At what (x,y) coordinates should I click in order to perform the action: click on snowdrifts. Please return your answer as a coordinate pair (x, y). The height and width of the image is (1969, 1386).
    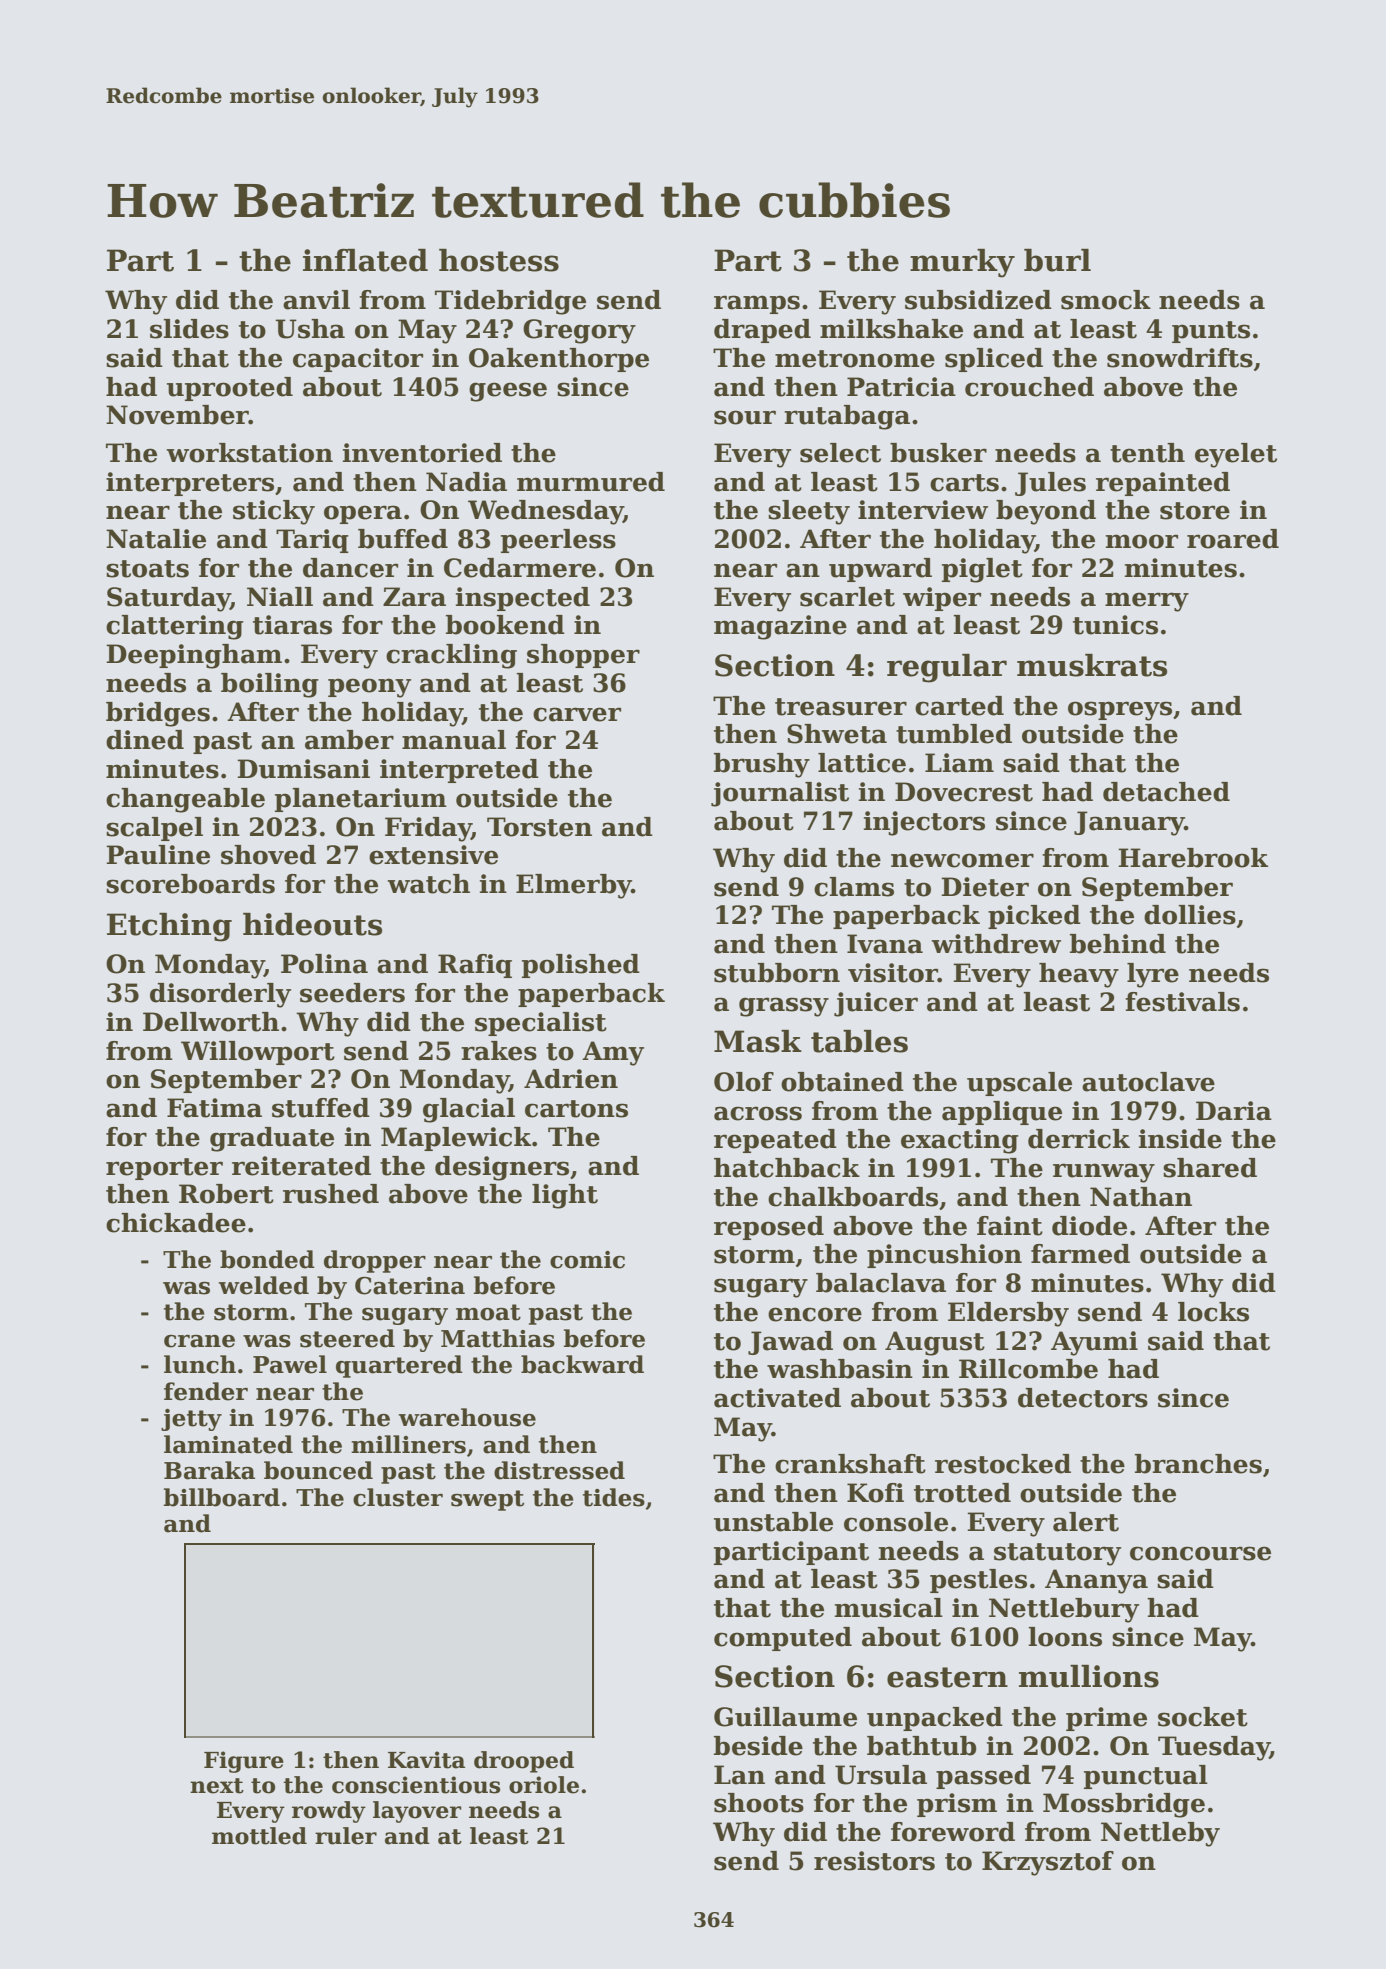
    Looking at the image, I should click on (1180, 358).
